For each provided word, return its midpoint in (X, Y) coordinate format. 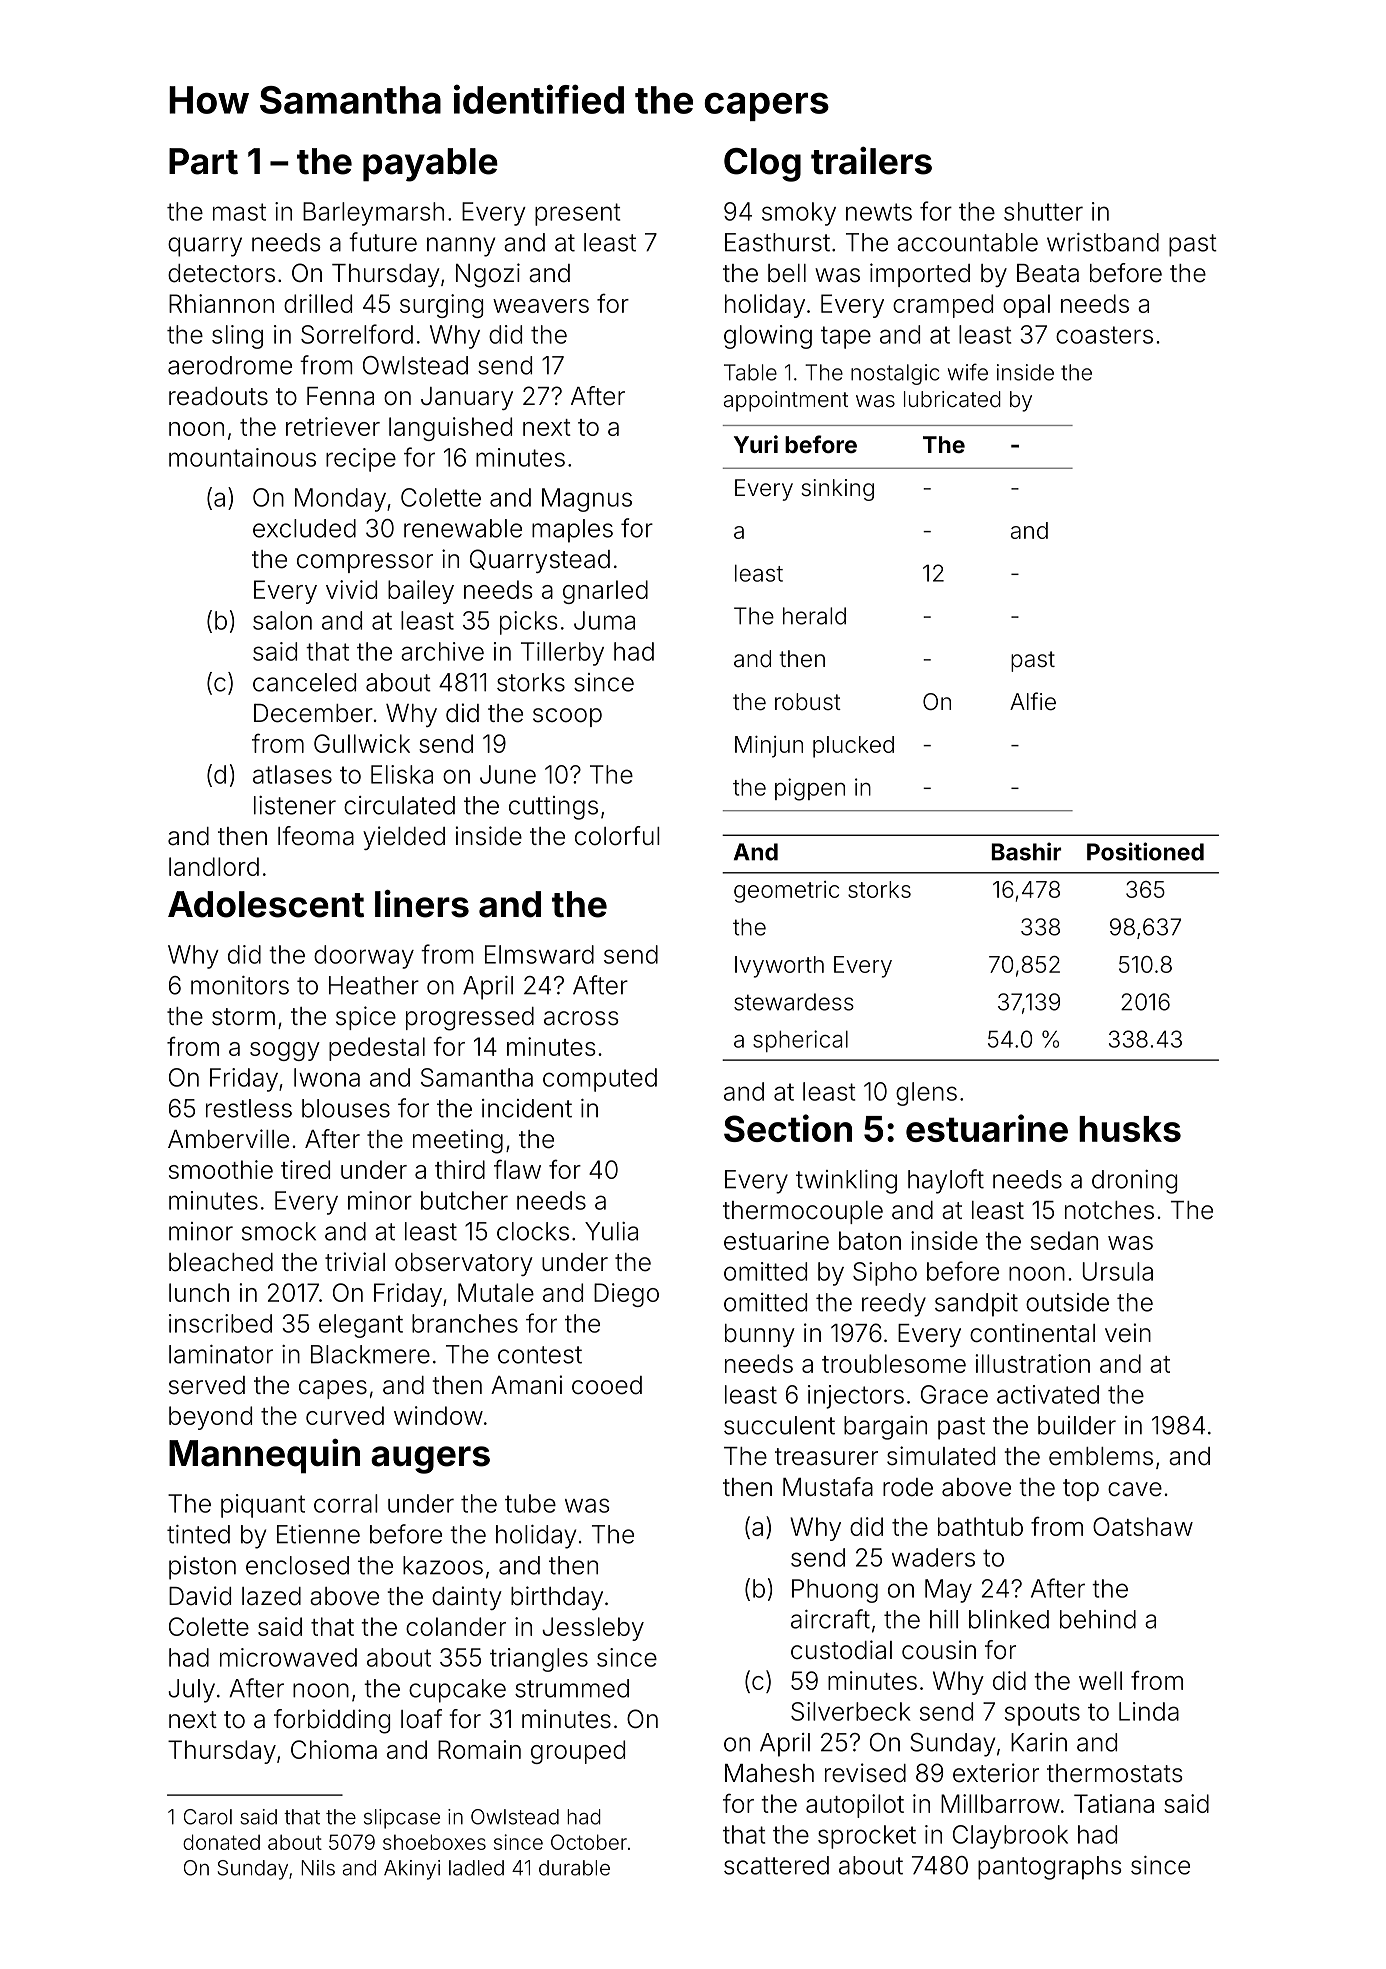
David (200, 1596)
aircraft (830, 1619)
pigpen (810, 789)
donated (221, 1842)
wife (968, 372)
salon (282, 620)
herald (814, 616)
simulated (941, 1456)
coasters (1104, 335)
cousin (939, 1650)
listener (295, 805)
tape (846, 337)
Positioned (1145, 851)
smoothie (221, 1169)
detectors (221, 273)
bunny (760, 1335)
